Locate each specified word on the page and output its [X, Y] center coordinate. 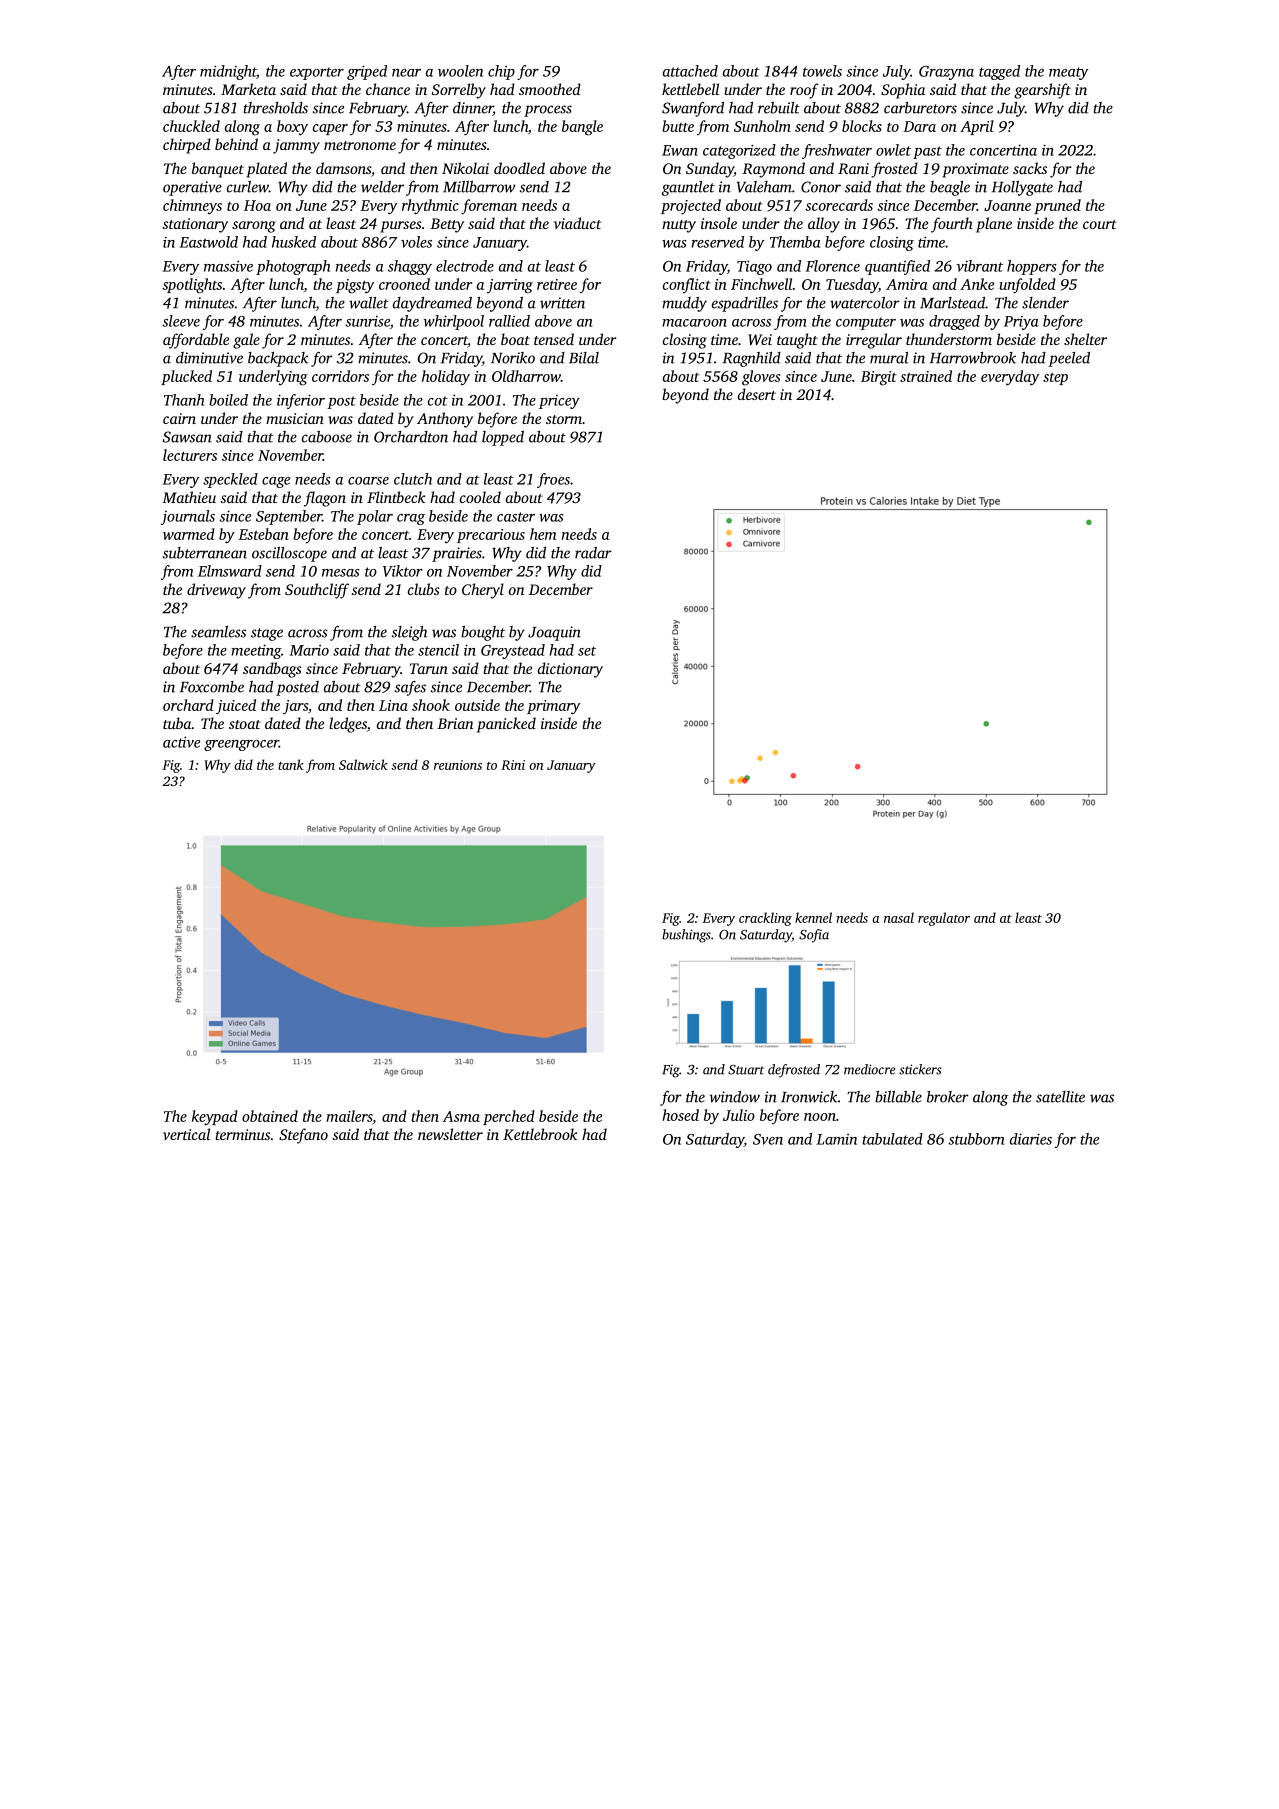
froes [553, 480]
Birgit [879, 378]
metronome [360, 145]
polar [375, 517]
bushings [686, 936]
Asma [461, 1116]
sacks [1030, 168]
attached [690, 71]
